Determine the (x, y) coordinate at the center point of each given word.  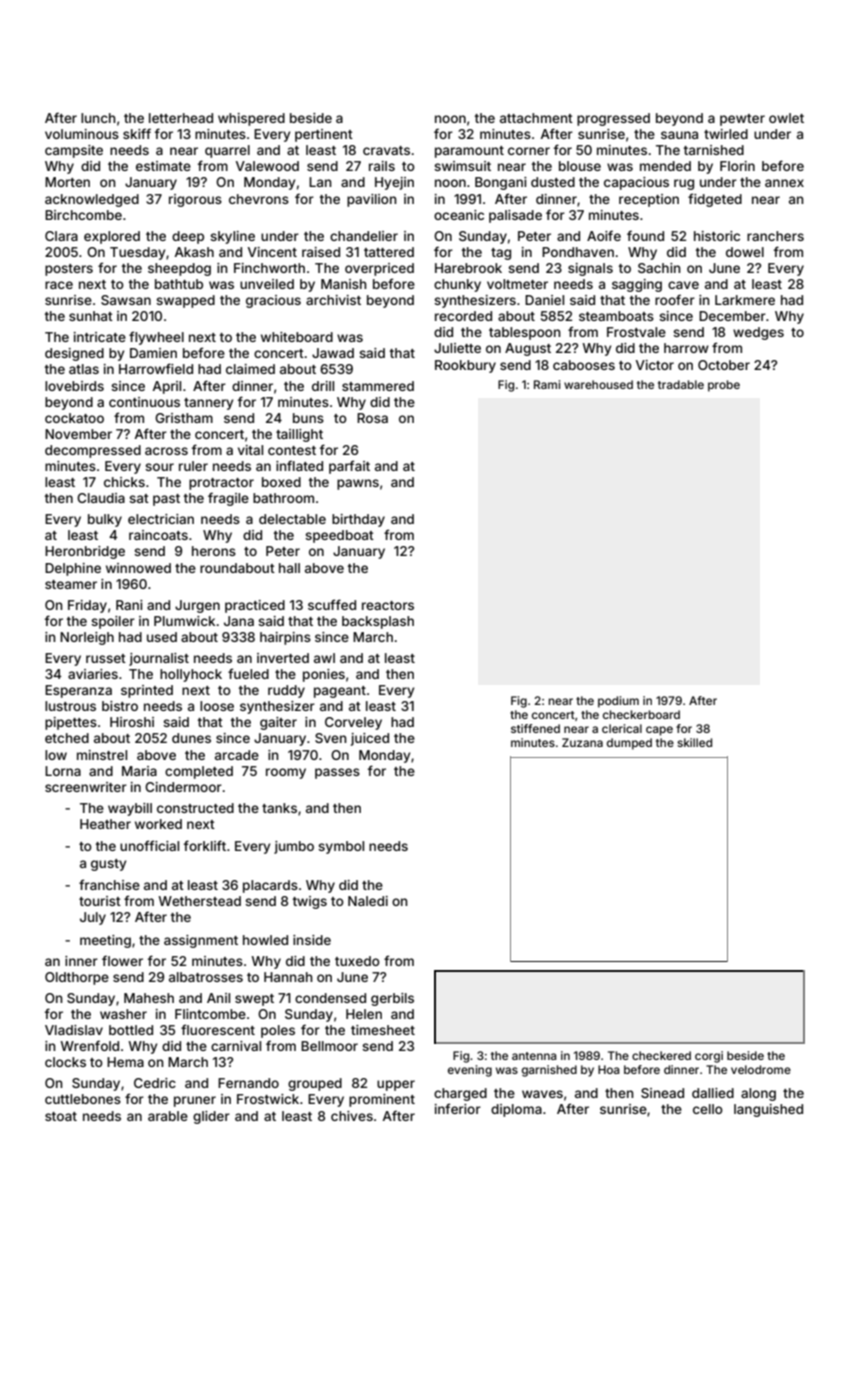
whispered (251, 119)
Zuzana (582, 742)
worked (158, 824)
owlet (786, 118)
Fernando (248, 1083)
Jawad (333, 353)
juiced (370, 739)
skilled (694, 742)
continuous (144, 402)
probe (724, 386)
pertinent (324, 135)
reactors (388, 605)
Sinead (662, 1093)
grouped (315, 1084)
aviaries (93, 674)
